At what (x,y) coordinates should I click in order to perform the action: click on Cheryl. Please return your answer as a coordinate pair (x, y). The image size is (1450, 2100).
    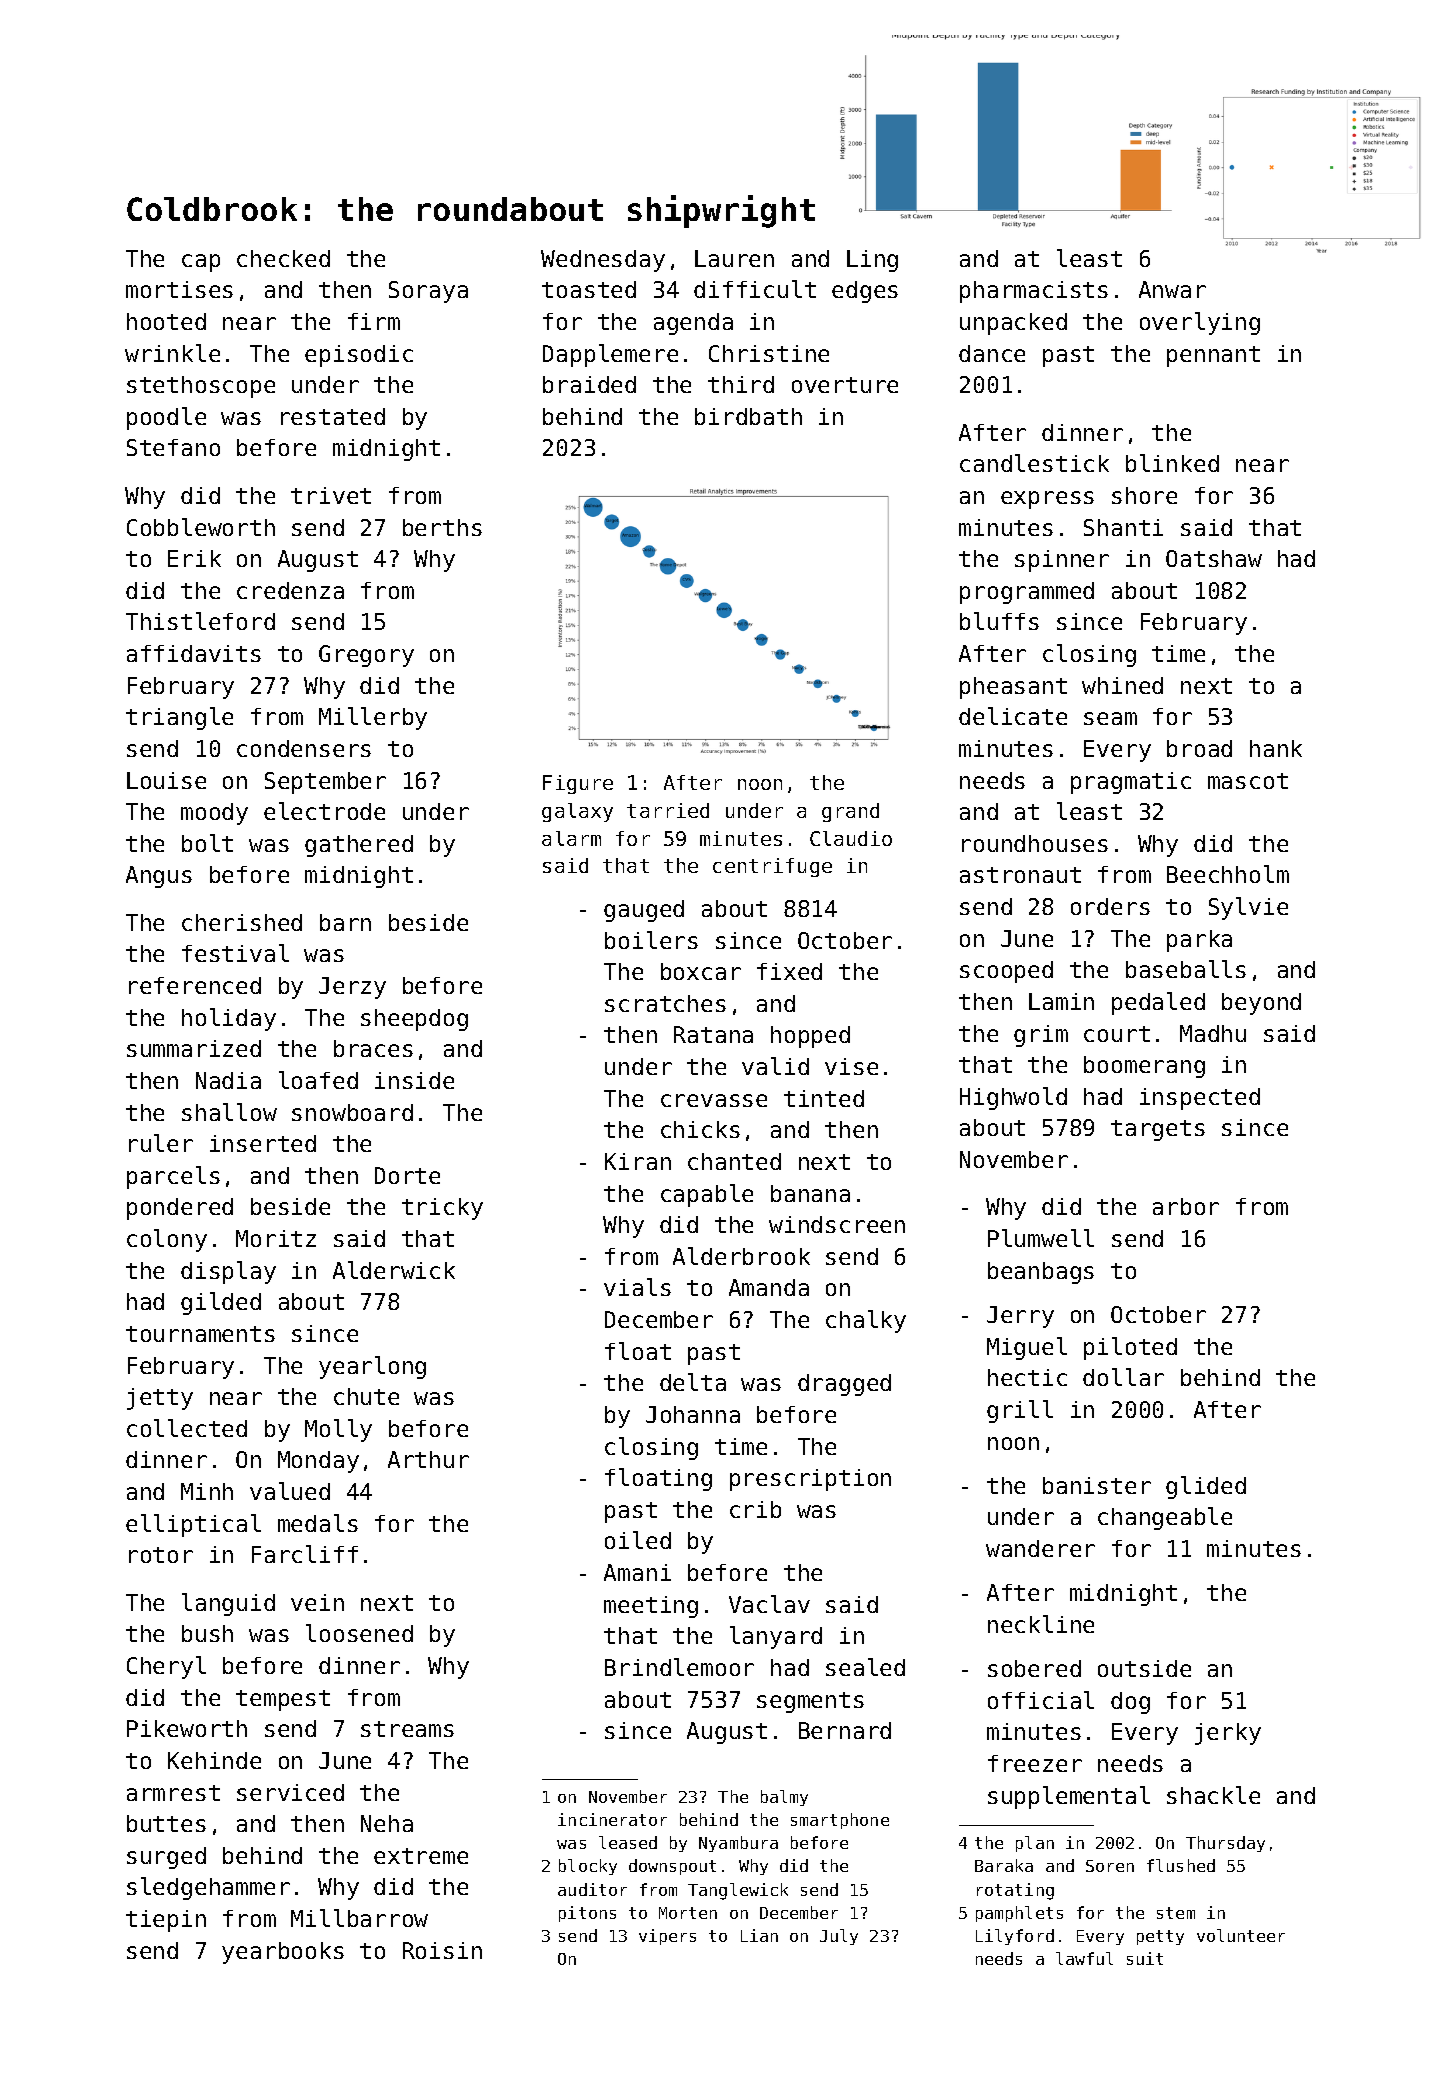
    Looking at the image, I should click on (166, 1667).
